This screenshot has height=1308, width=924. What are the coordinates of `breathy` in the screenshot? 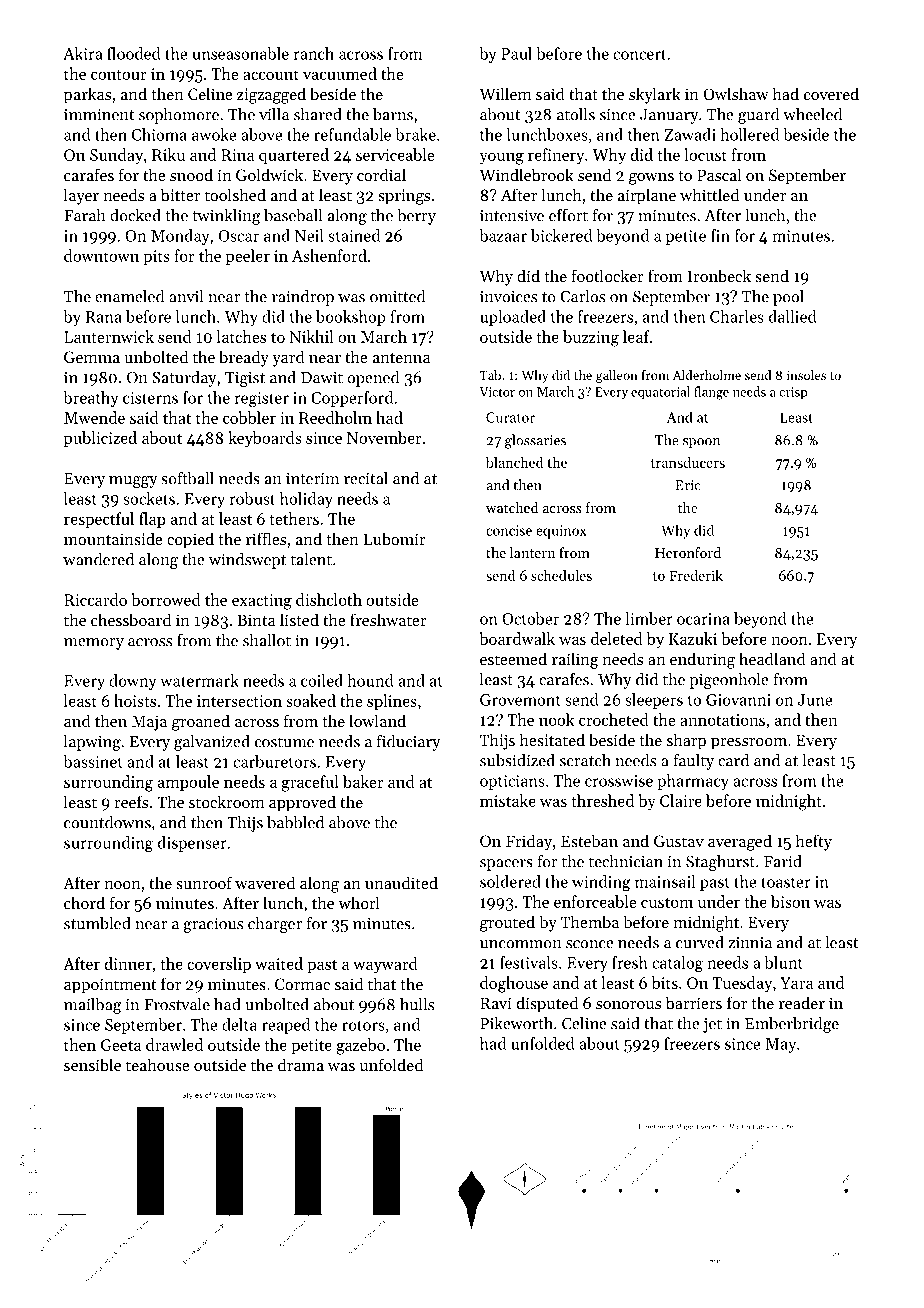 It's located at (91, 399).
